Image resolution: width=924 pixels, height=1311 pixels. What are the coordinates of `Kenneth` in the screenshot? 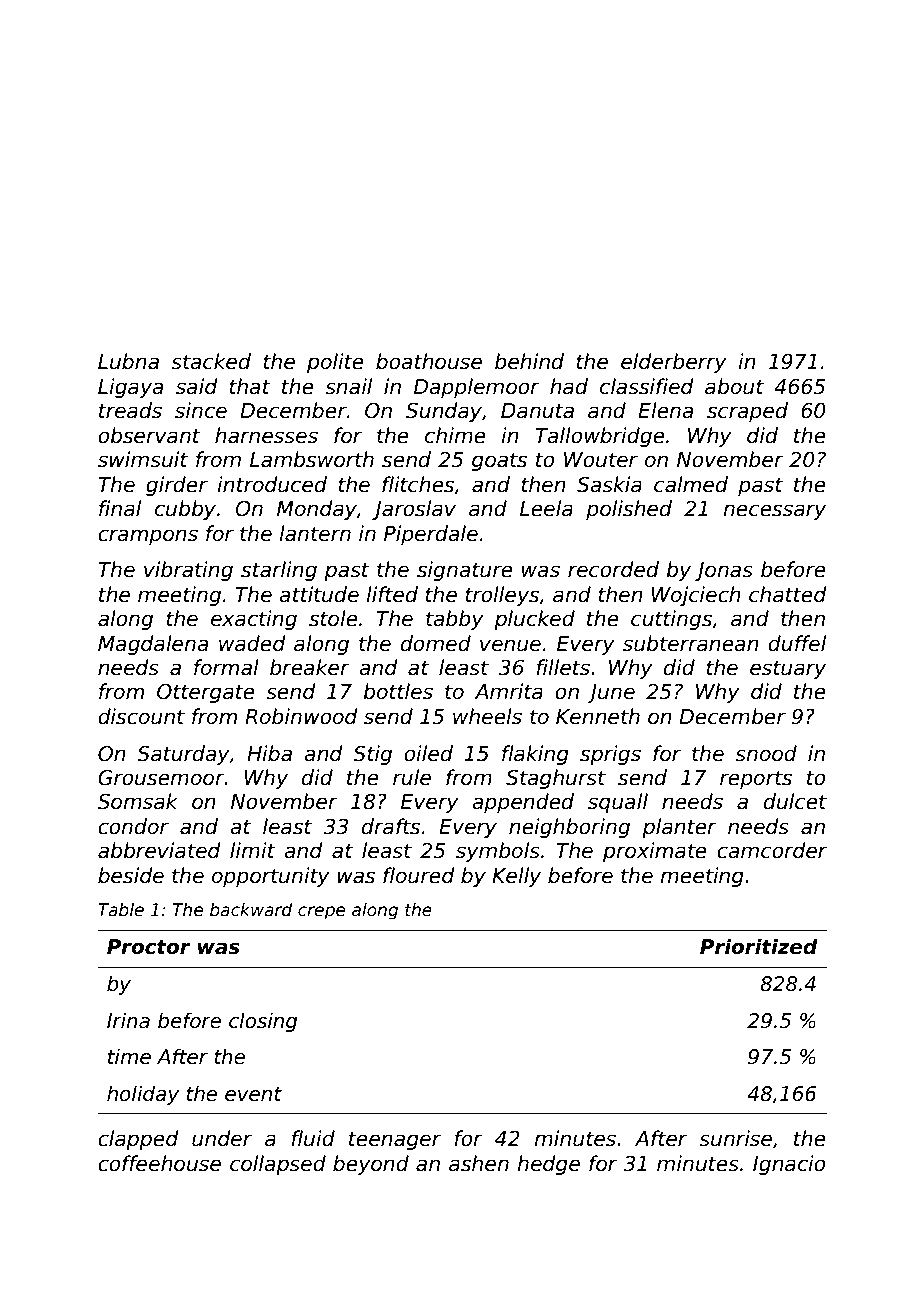 It's located at (598, 716).
